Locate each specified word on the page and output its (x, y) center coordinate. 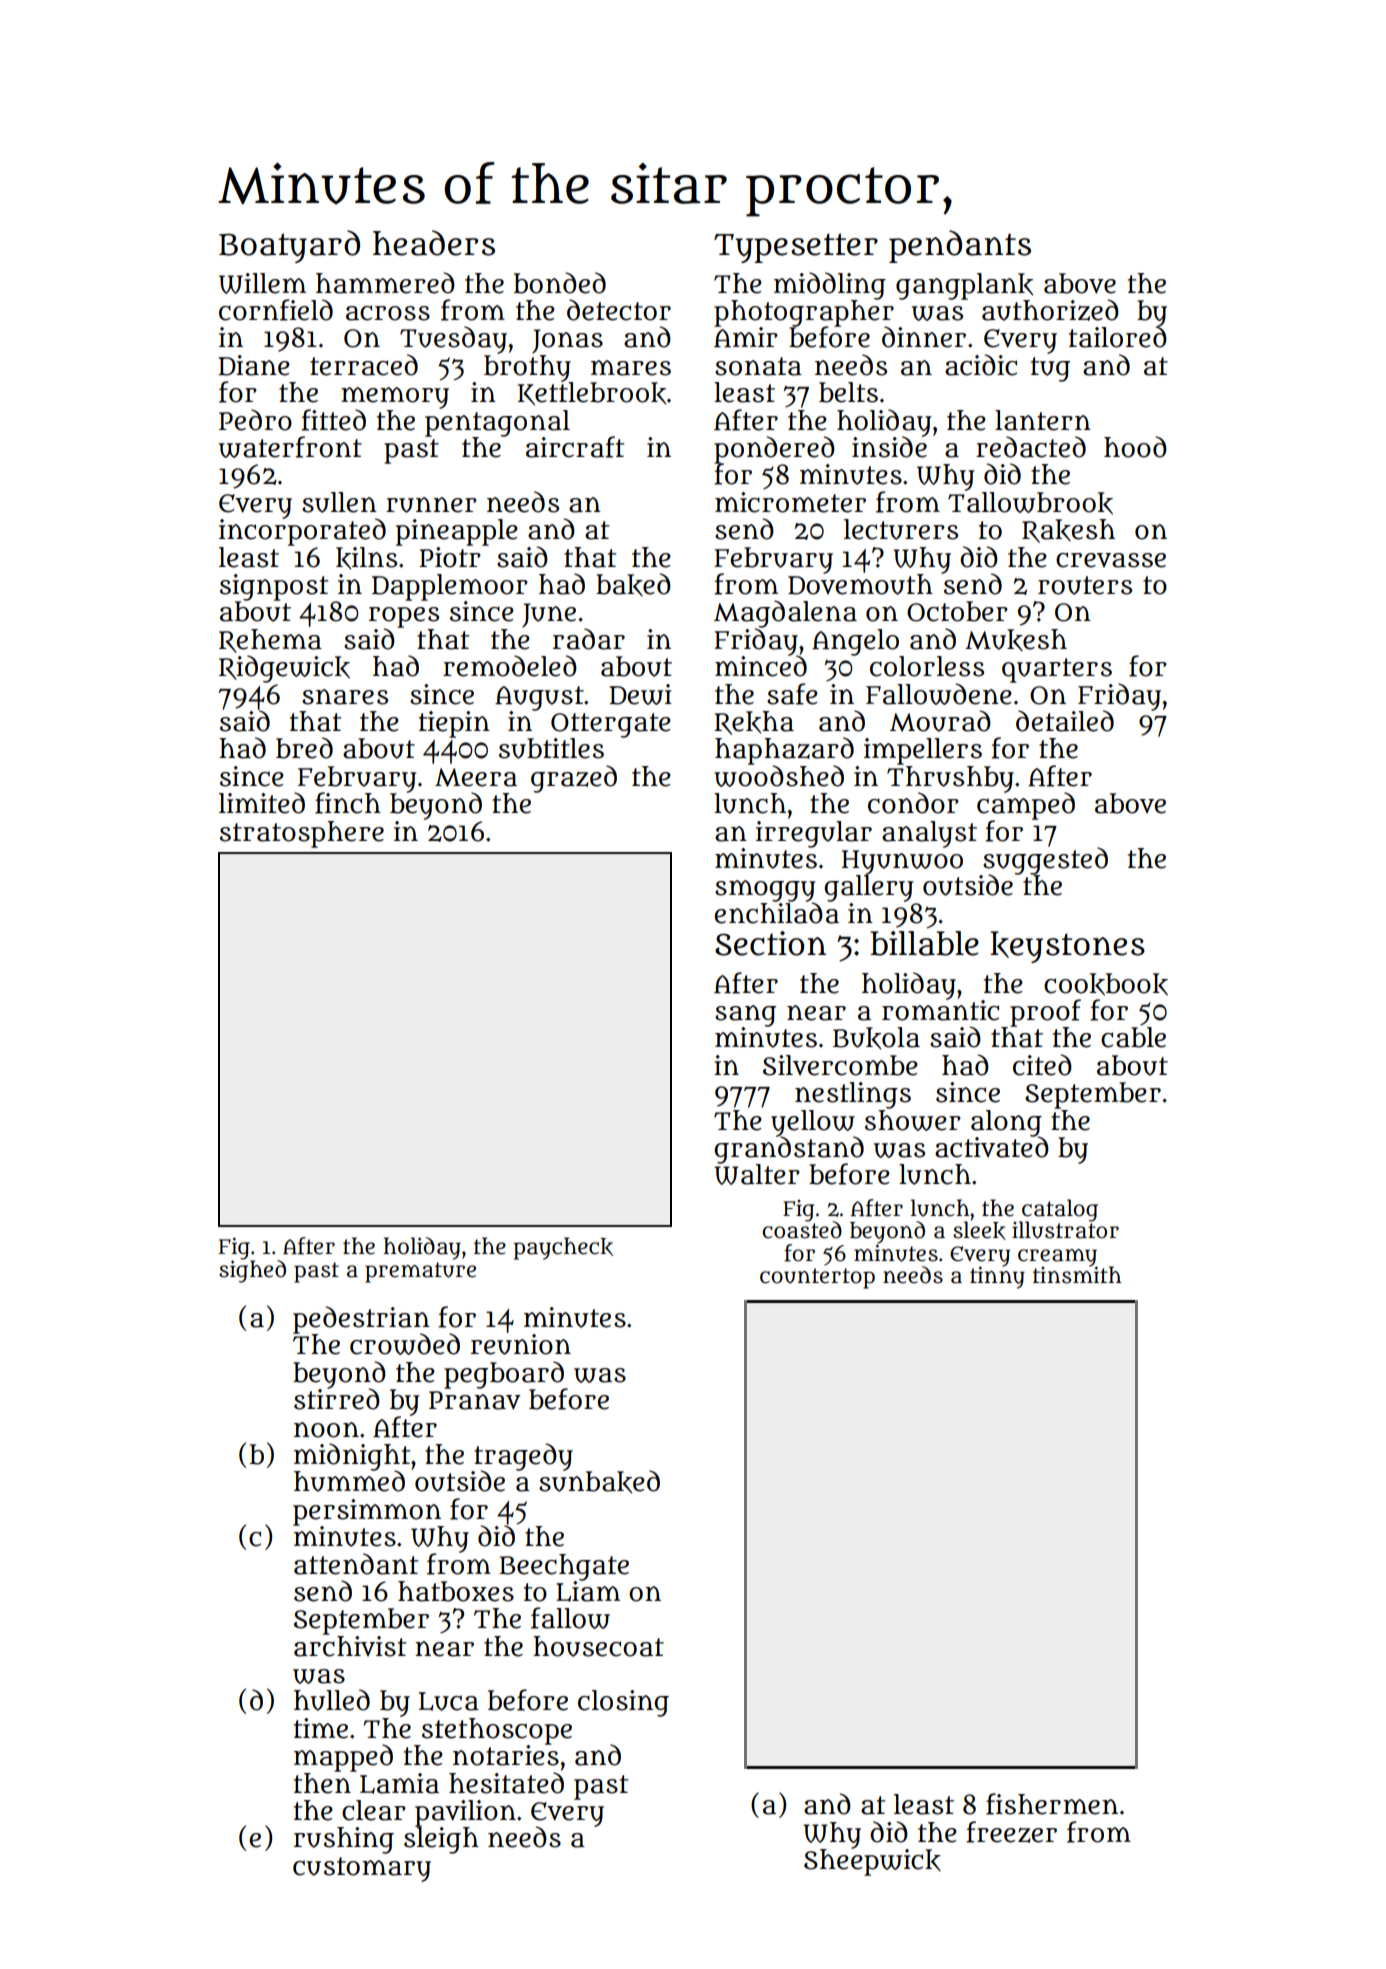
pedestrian (361, 1319)
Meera (476, 777)
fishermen (1052, 1804)
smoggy (765, 891)
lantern (1043, 420)
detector (619, 310)
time (321, 1728)
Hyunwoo (902, 862)
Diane (254, 365)
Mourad (940, 721)
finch (348, 803)
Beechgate (564, 1567)
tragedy (523, 1457)
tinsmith (1077, 1275)
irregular (814, 834)
